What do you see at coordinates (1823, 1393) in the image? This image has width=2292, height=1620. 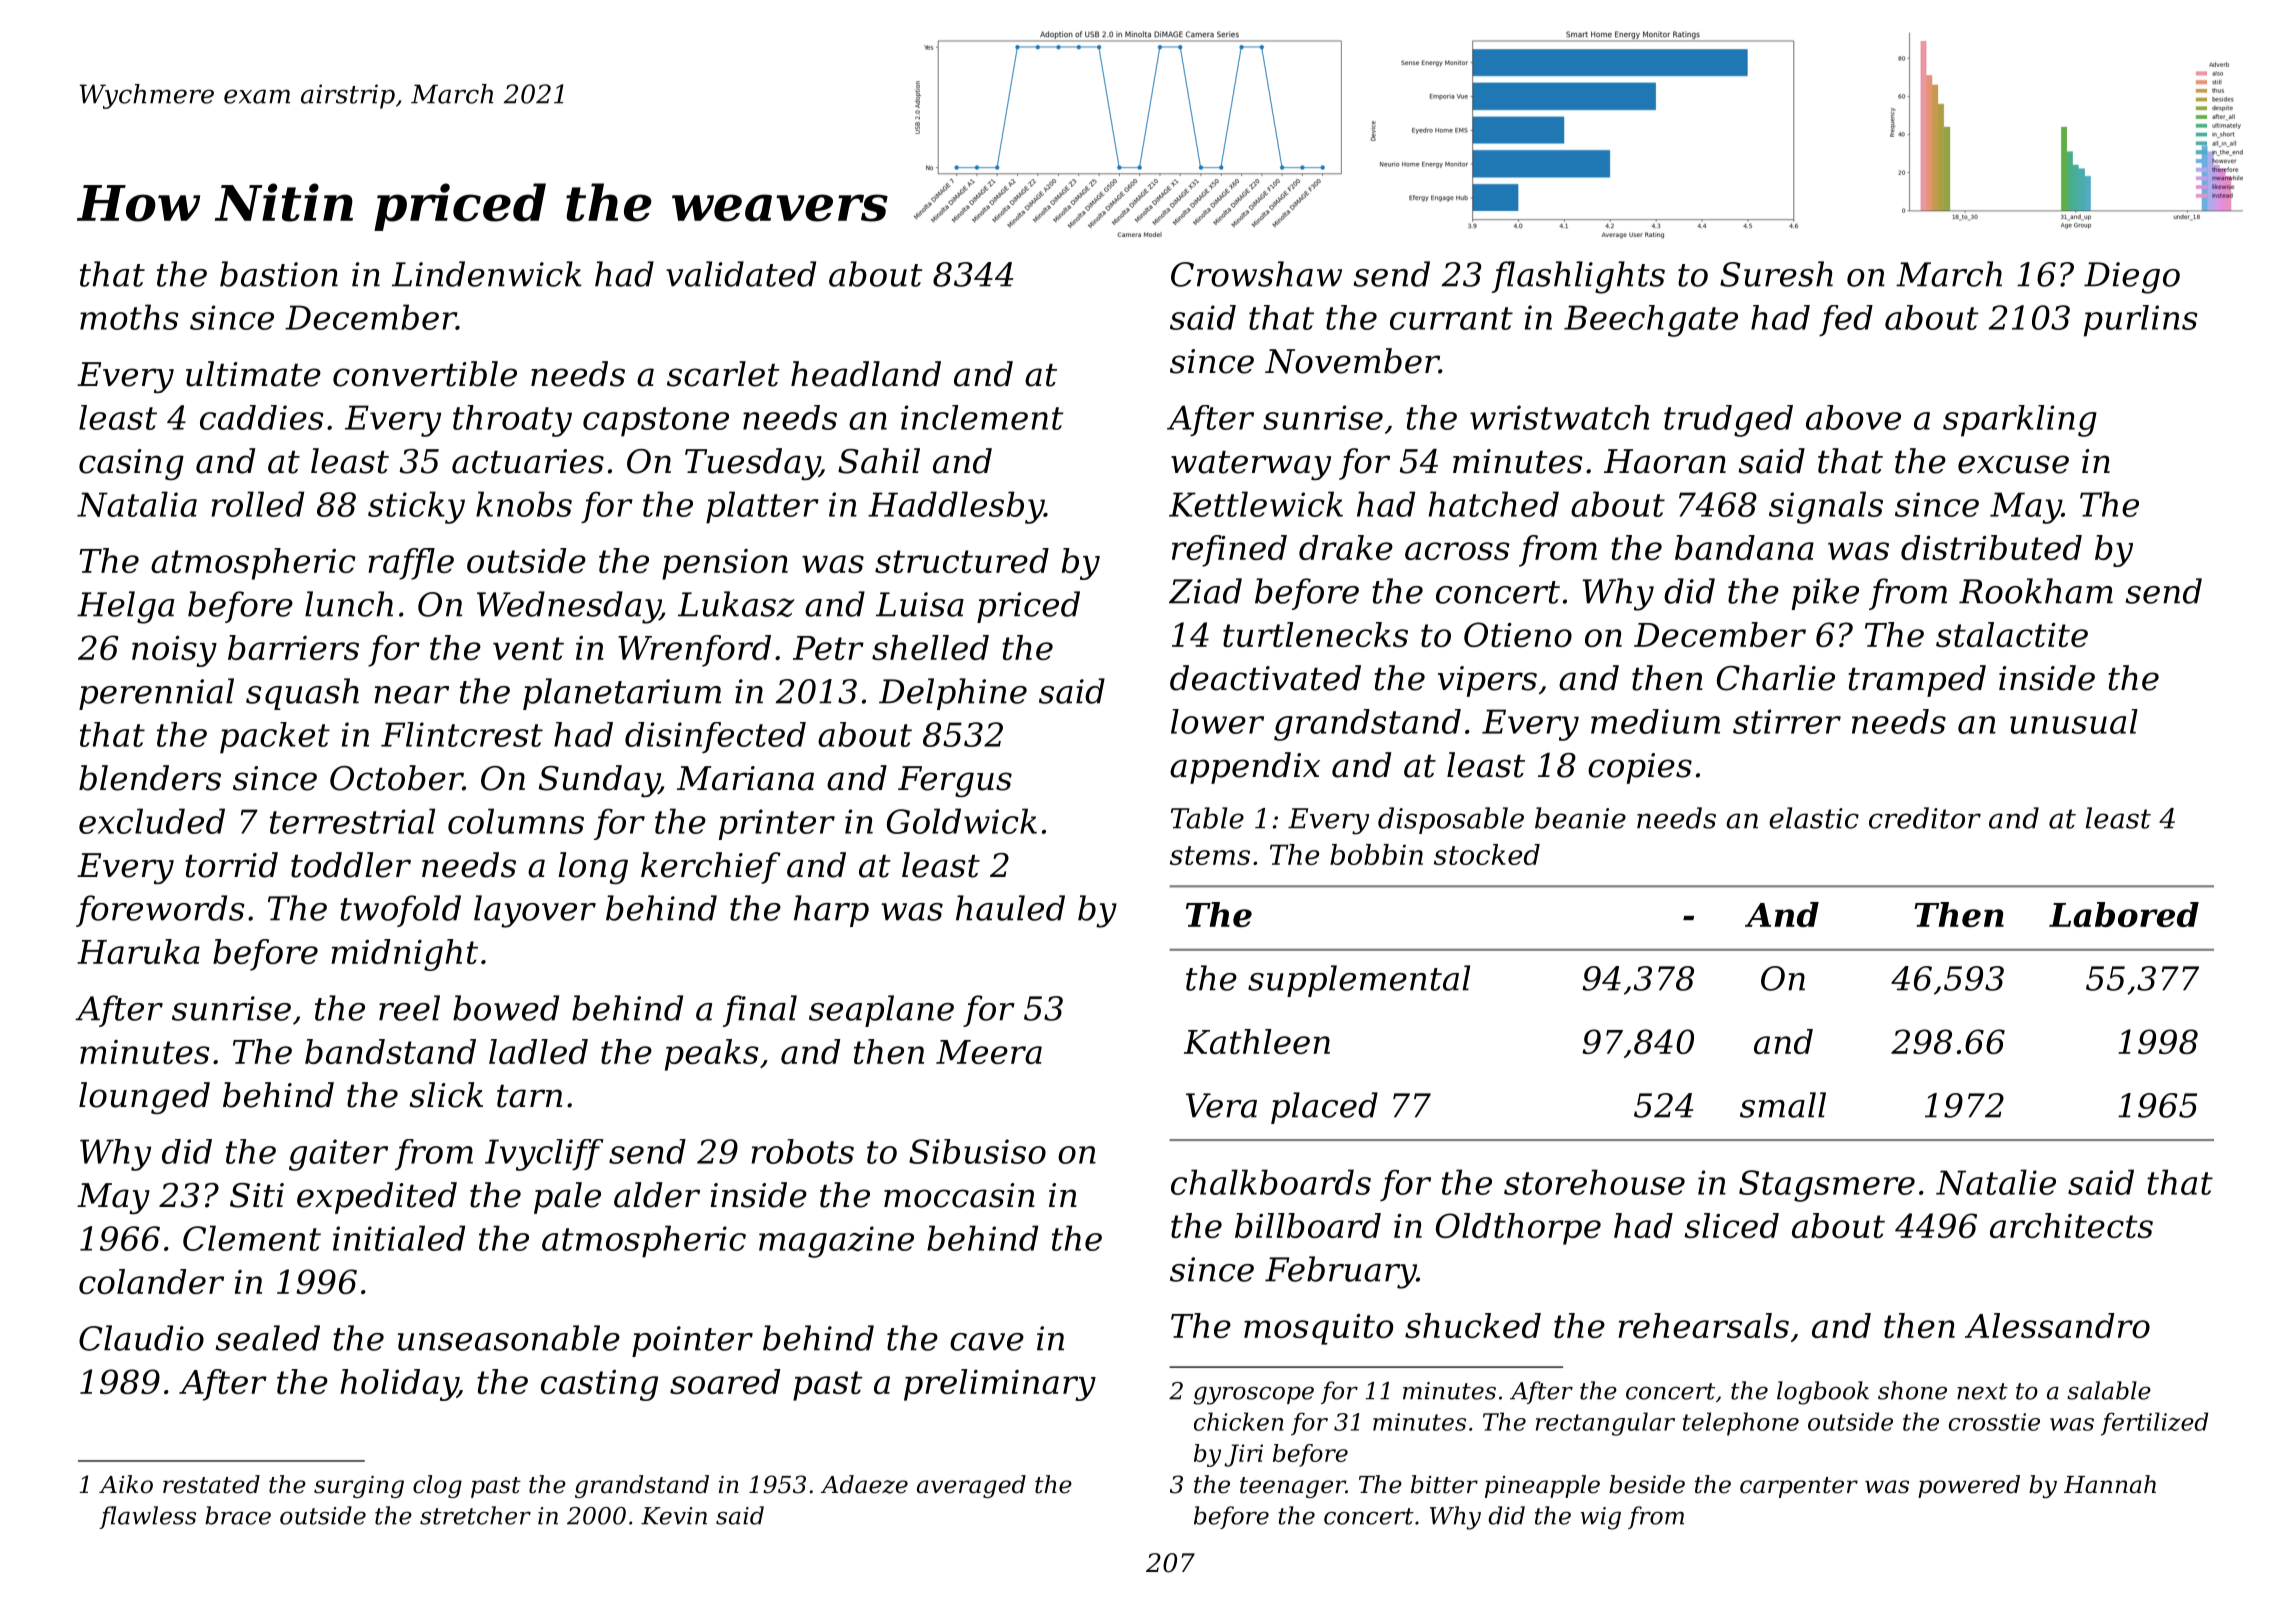 I see `logbook` at bounding box center [1823, 1393].
